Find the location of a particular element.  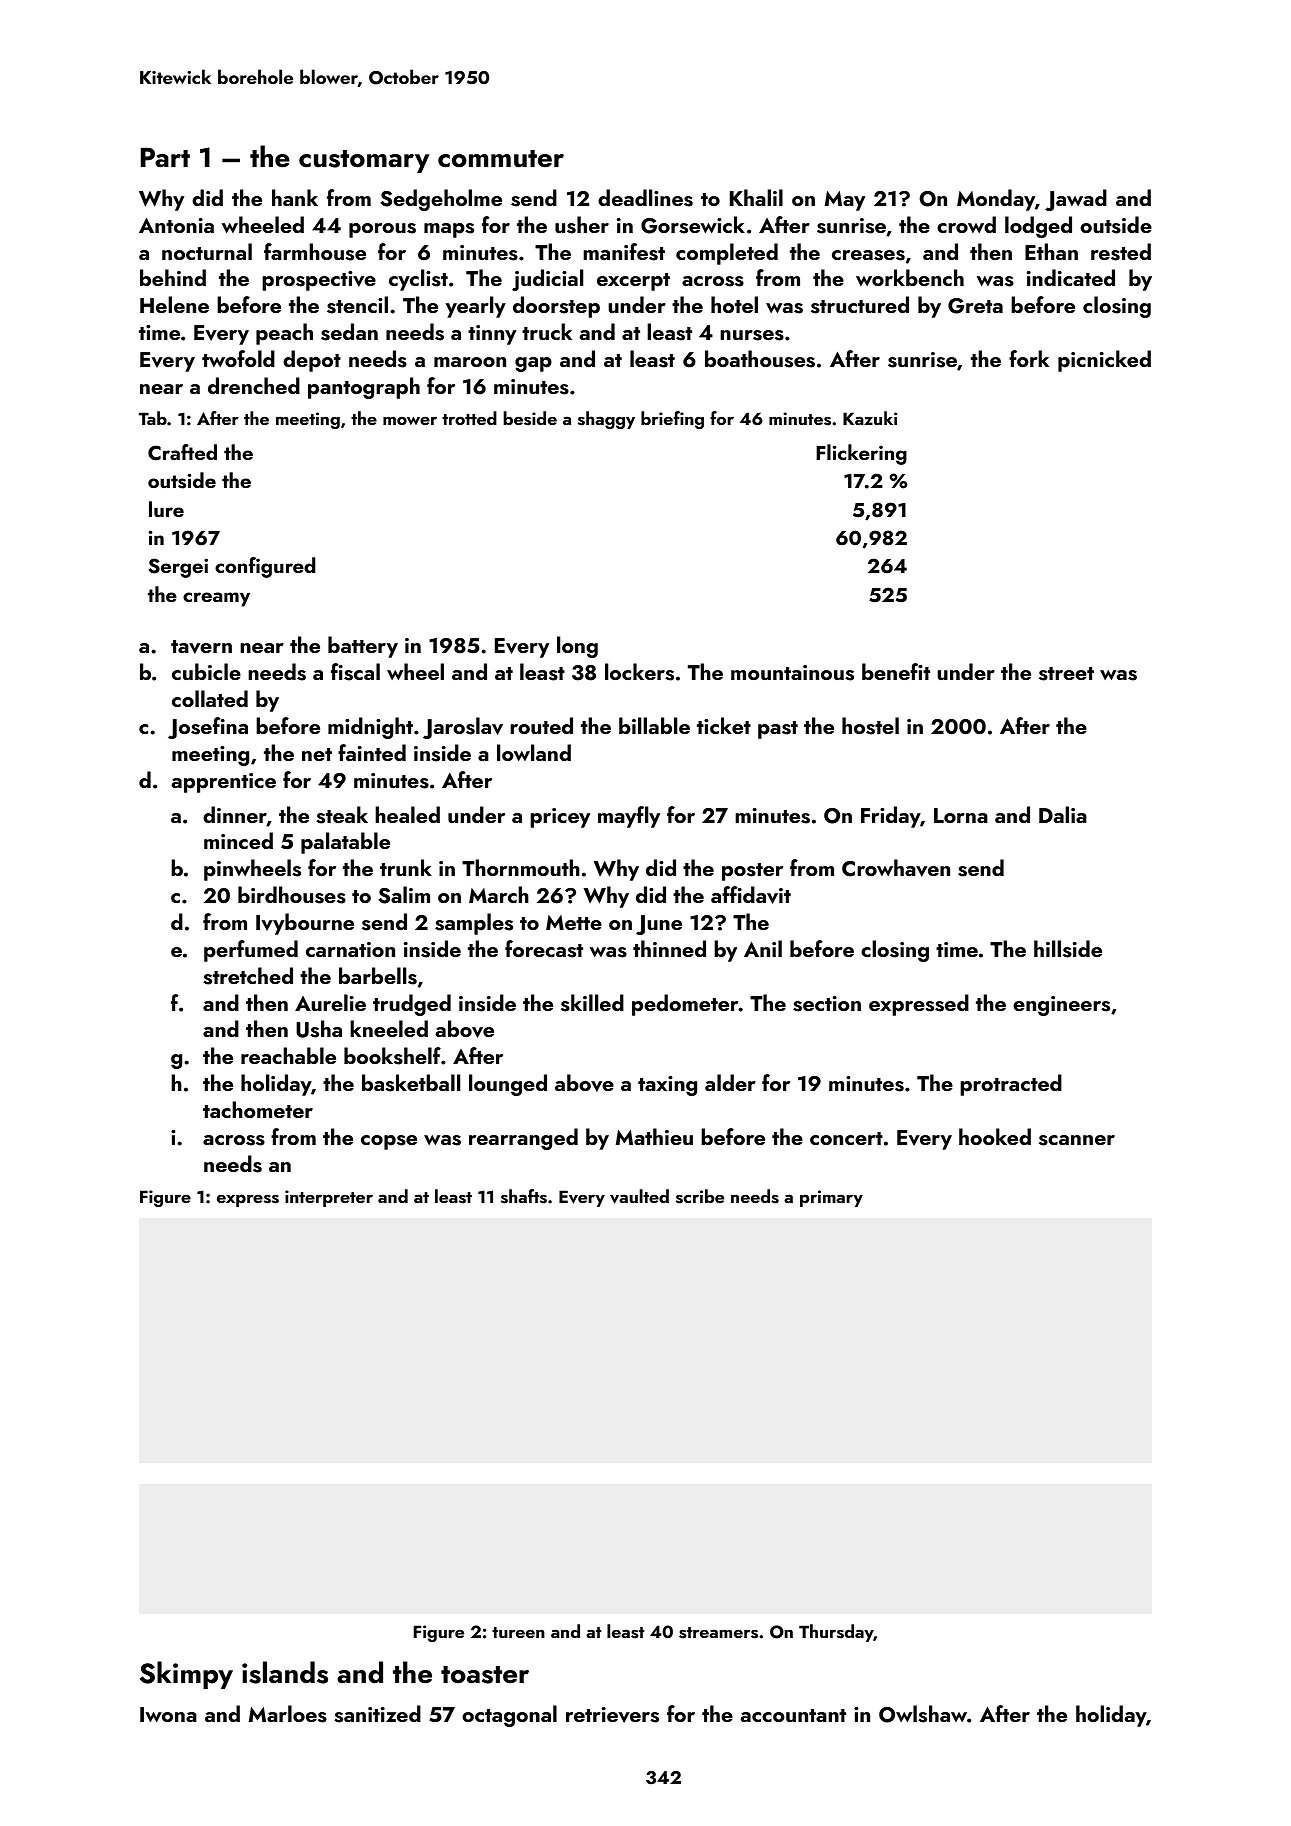

stencil is located at coordinates (357, 305).
